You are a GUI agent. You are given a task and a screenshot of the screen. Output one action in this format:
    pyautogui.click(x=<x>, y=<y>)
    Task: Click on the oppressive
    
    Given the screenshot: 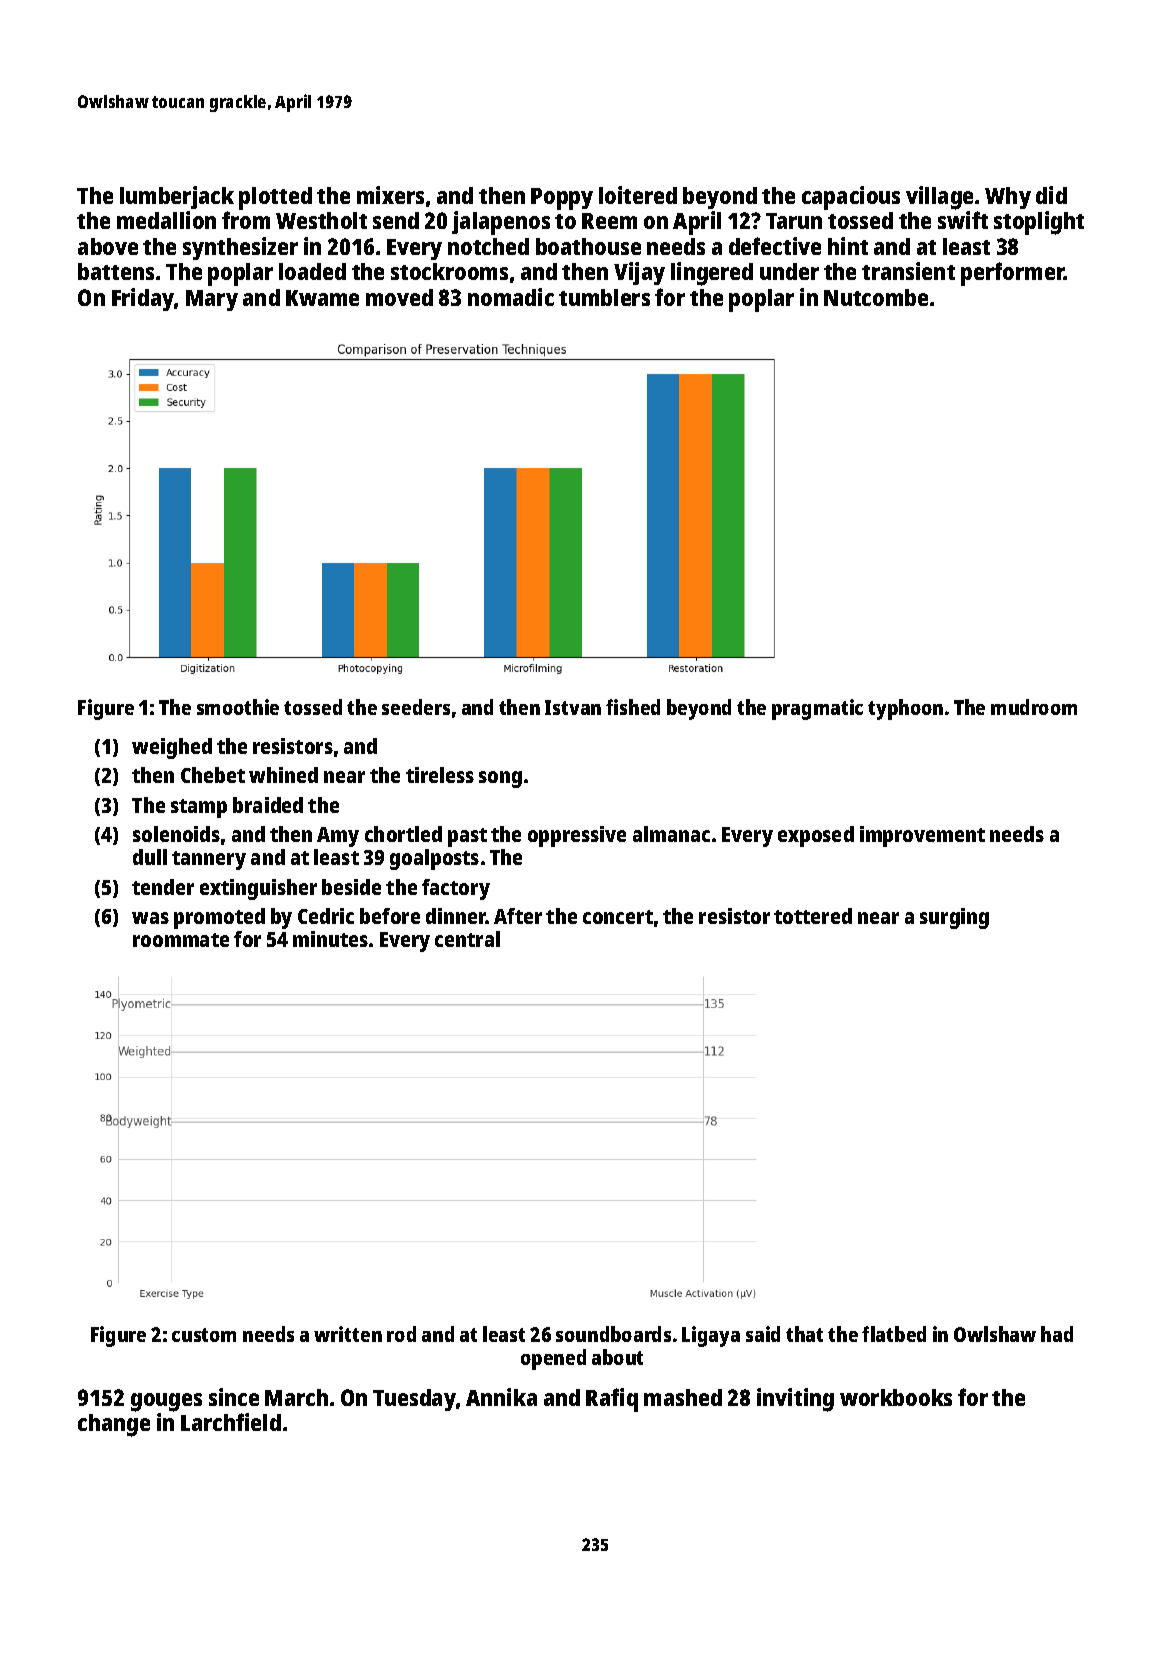 What is the action you would take?
    pyautogui.click(x=577, y=836)
